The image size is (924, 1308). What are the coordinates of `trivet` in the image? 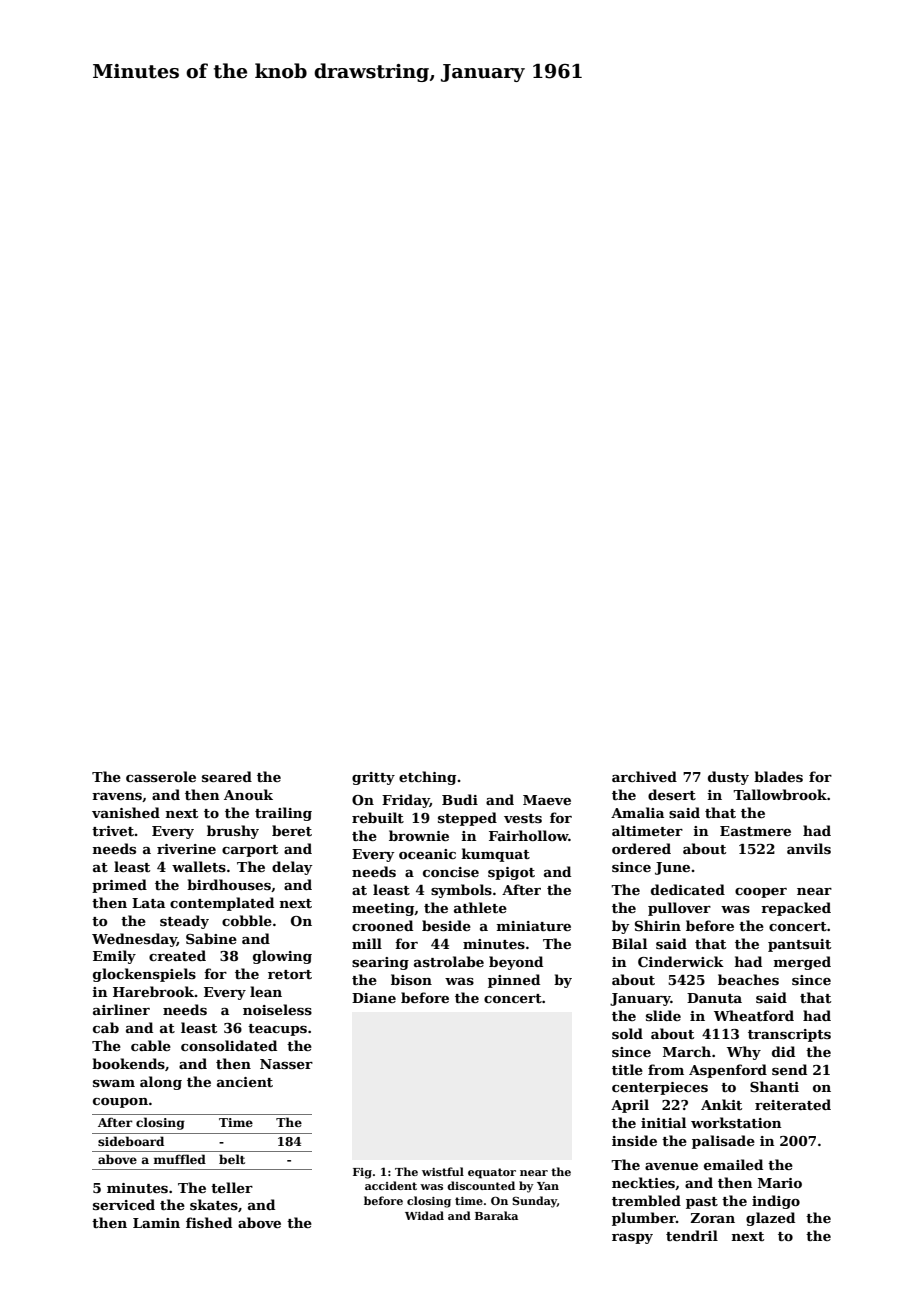 It's located at (113, 831).
